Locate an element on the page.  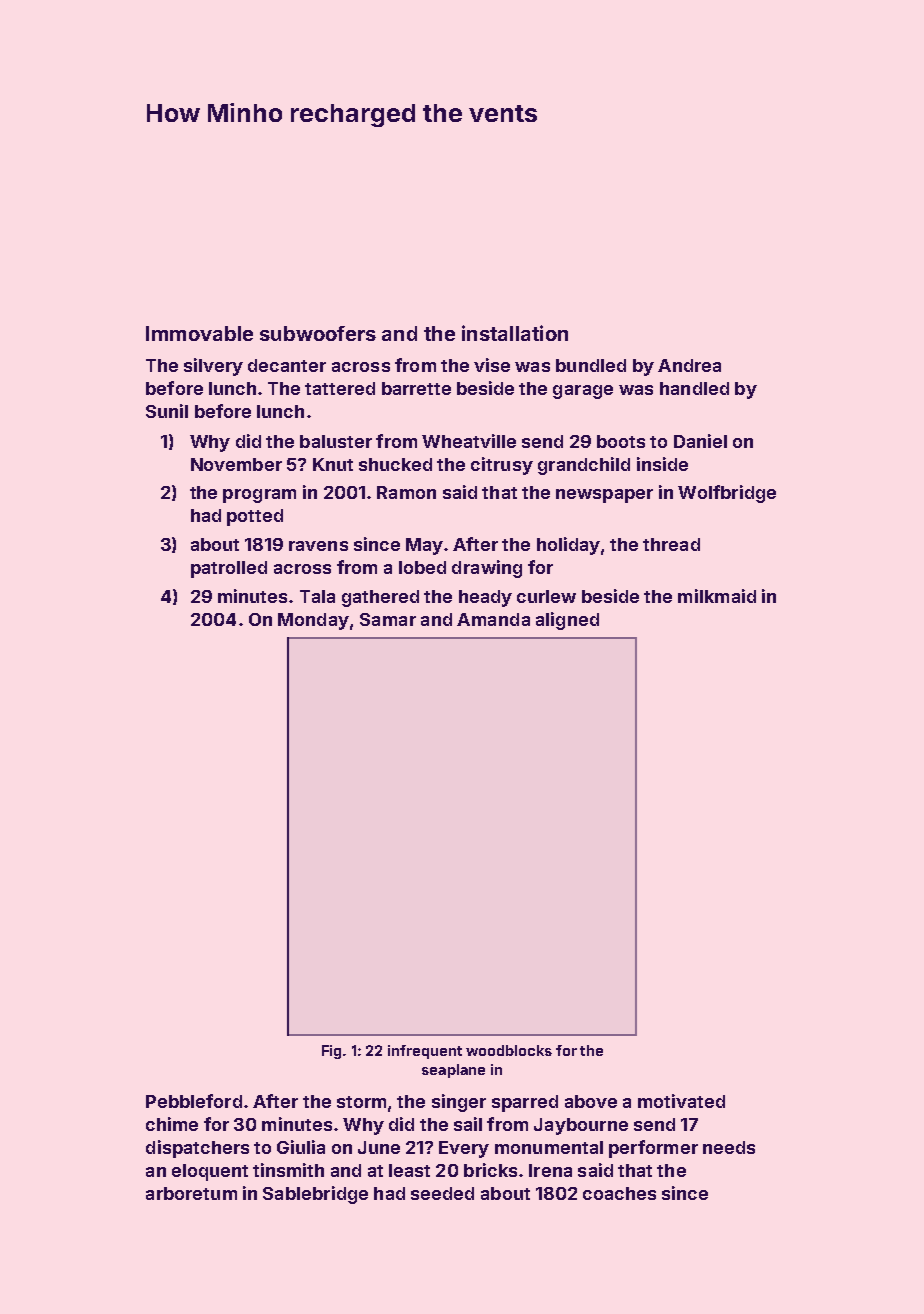
arboretum is located at coordinates (191, 1193).
